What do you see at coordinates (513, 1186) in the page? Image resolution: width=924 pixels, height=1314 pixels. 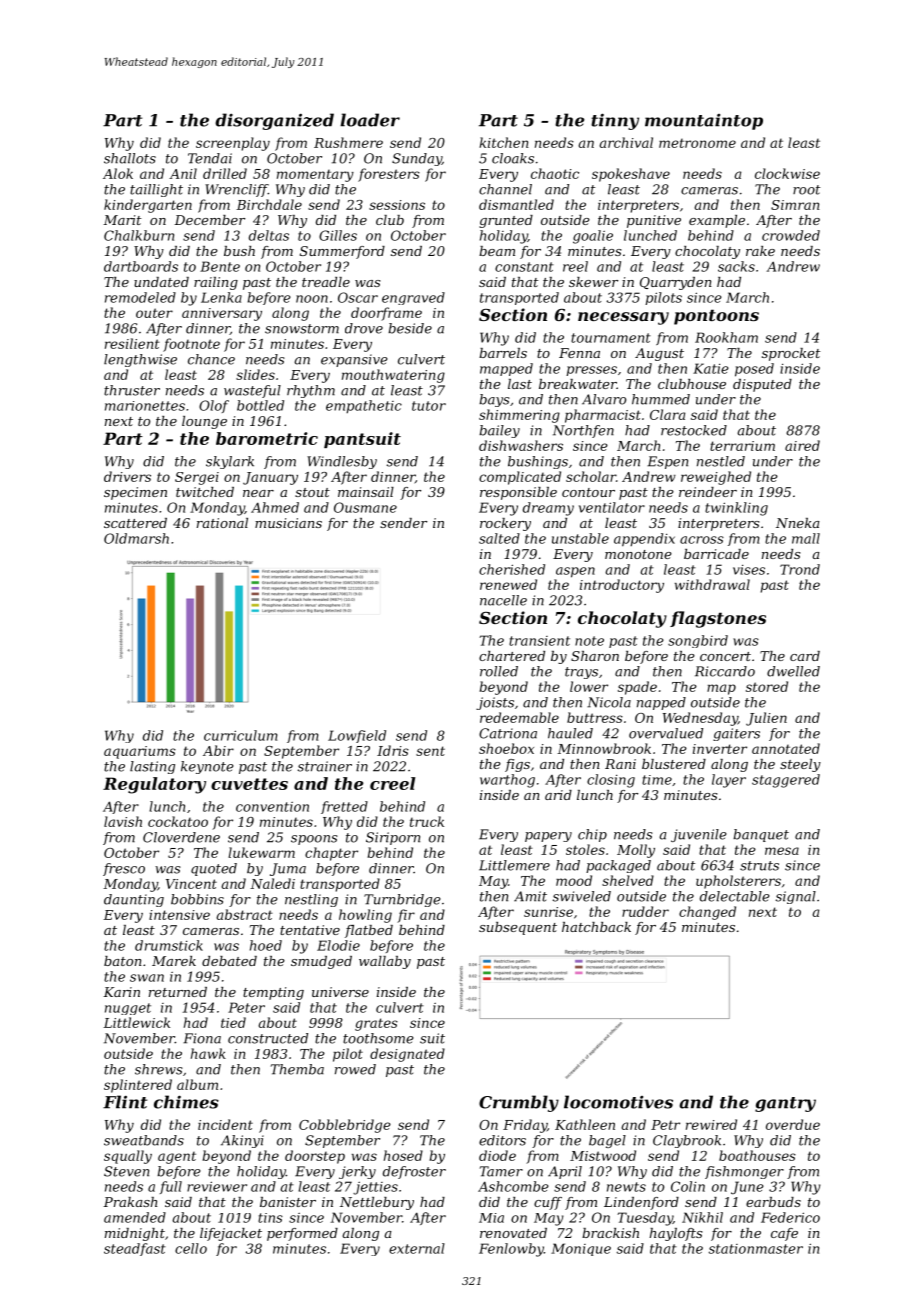 I see `Ashcombe` at bounding box center [513, 1186].
